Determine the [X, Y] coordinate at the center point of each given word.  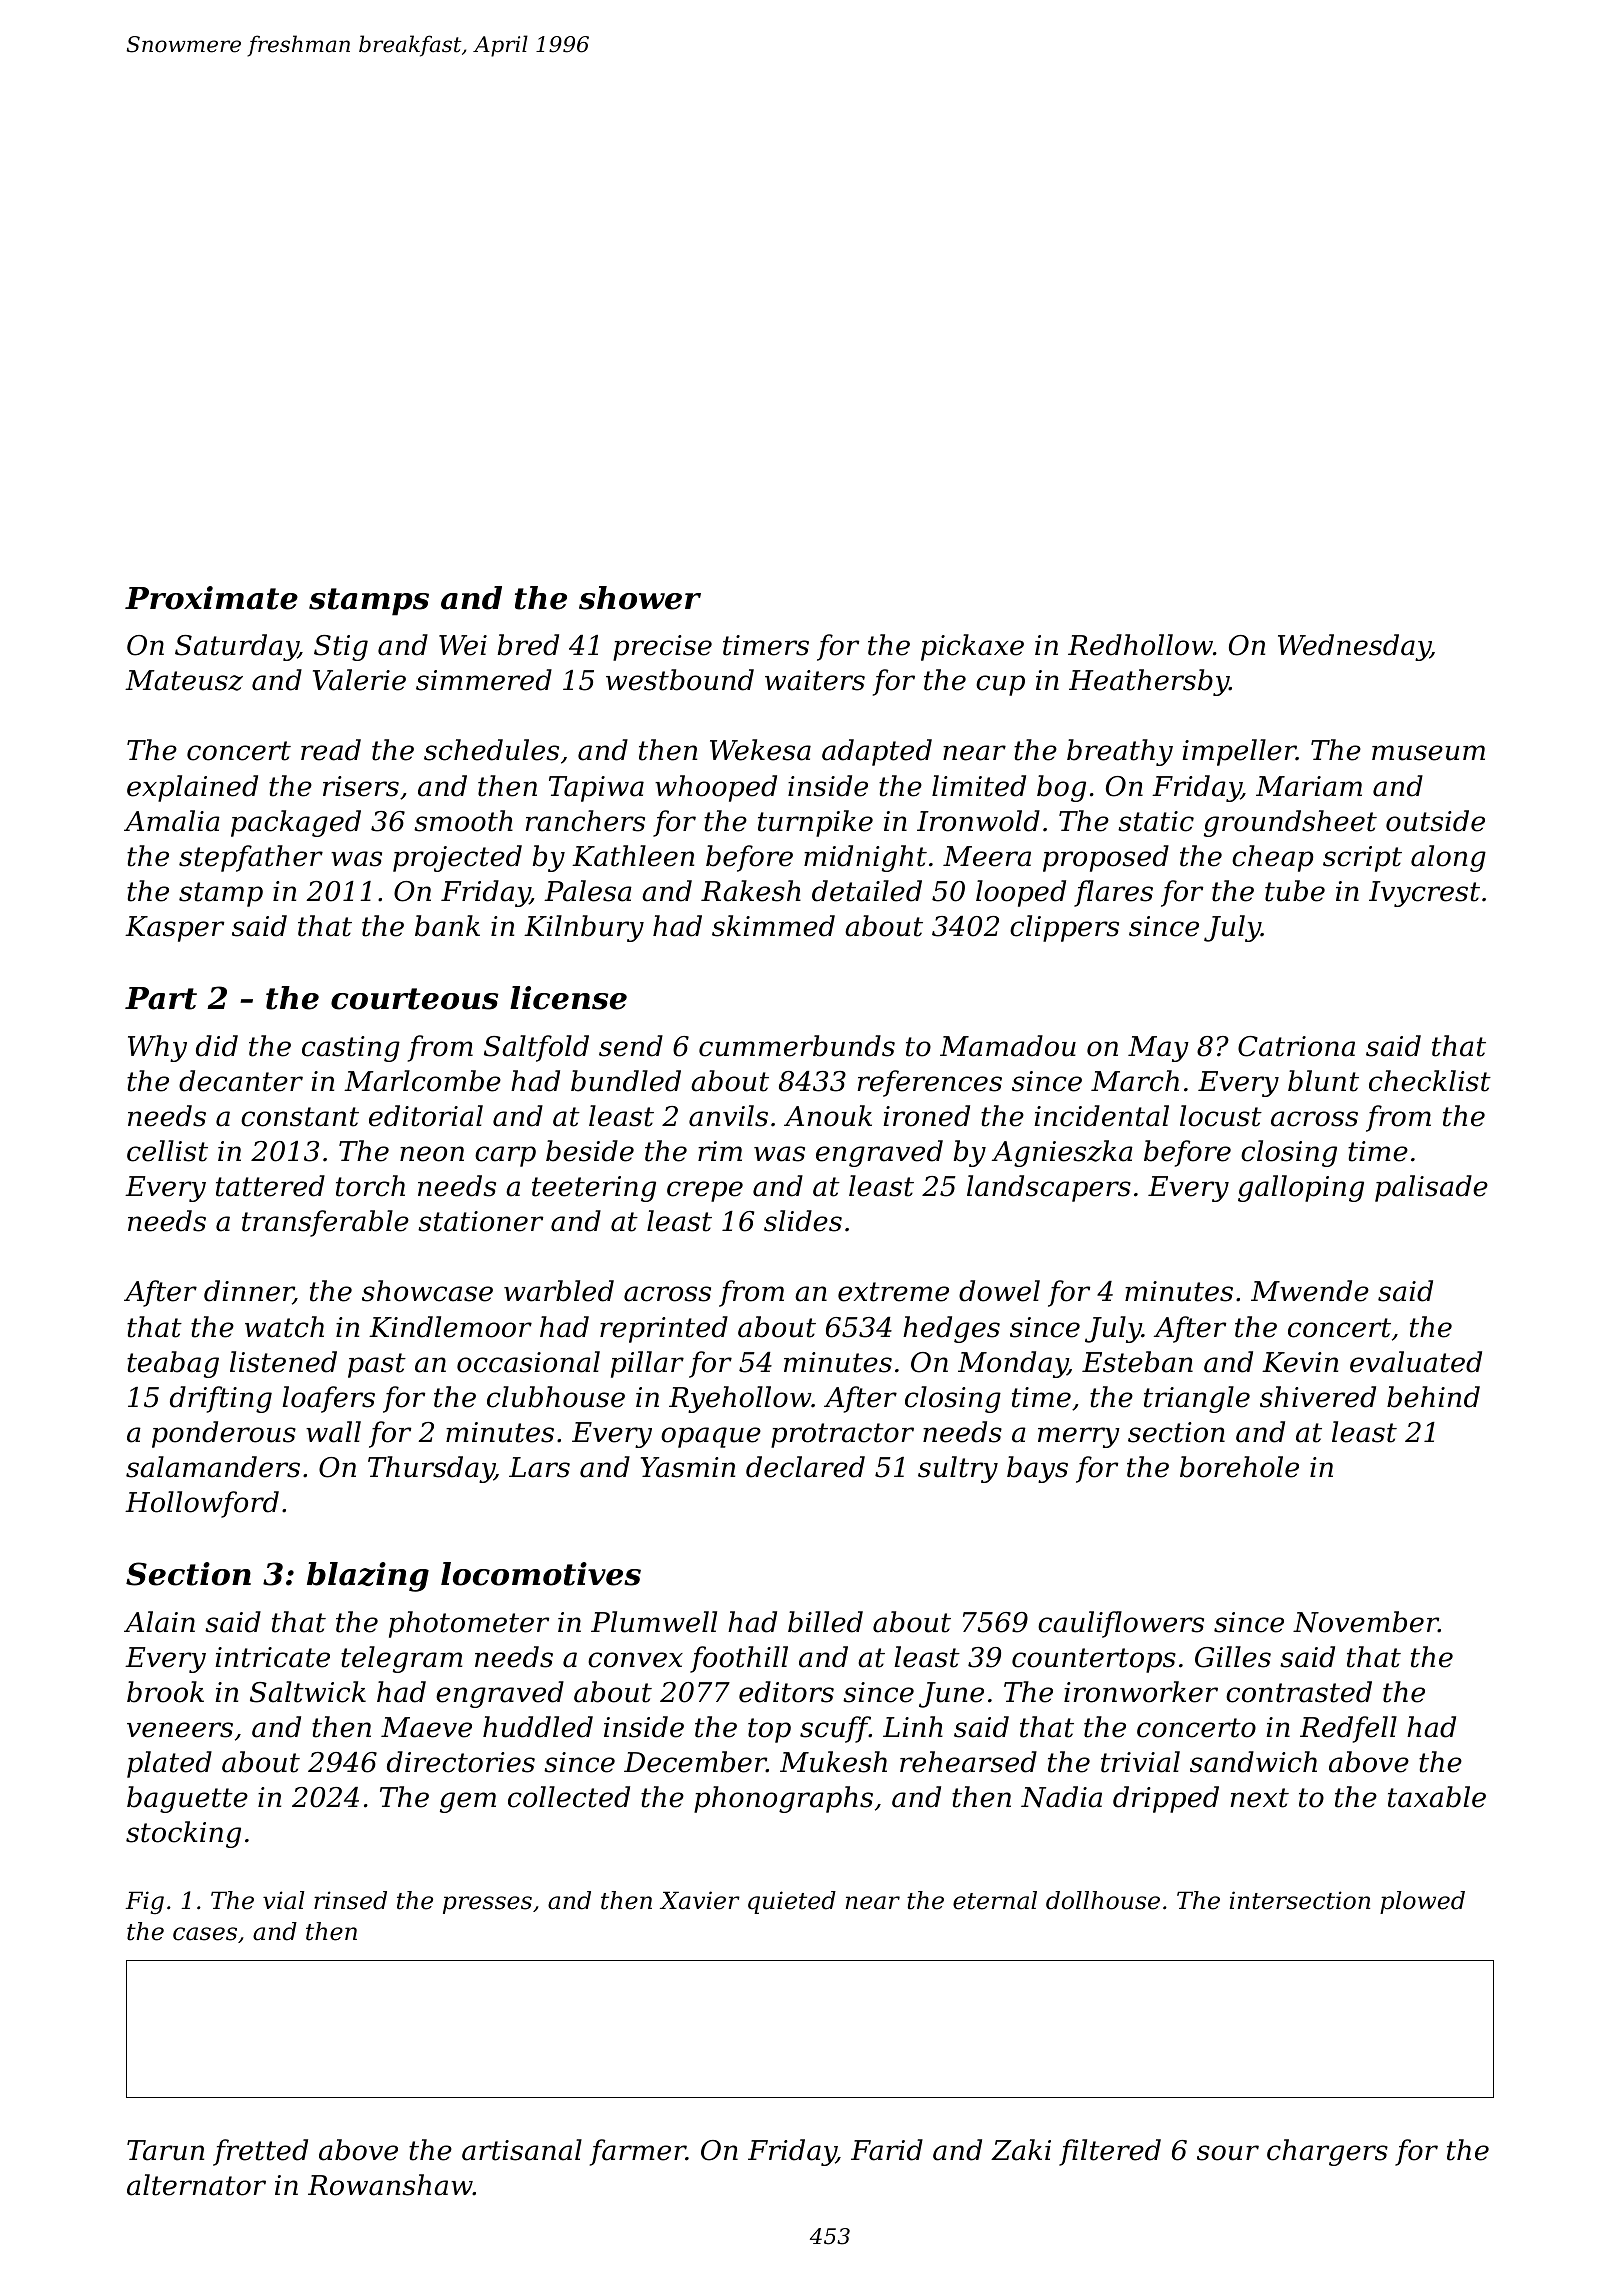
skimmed [773, 926]
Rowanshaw [390, 2185]
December [695, 1762]
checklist [1430, 1081]
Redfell [1348, 1729]
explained [192, 788]
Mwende [1310, 1291]
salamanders [213, 1467]
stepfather [251, 858]
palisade [1431, 1188]
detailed [867, 891]
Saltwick [308, 1692]
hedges [951, 1329]
